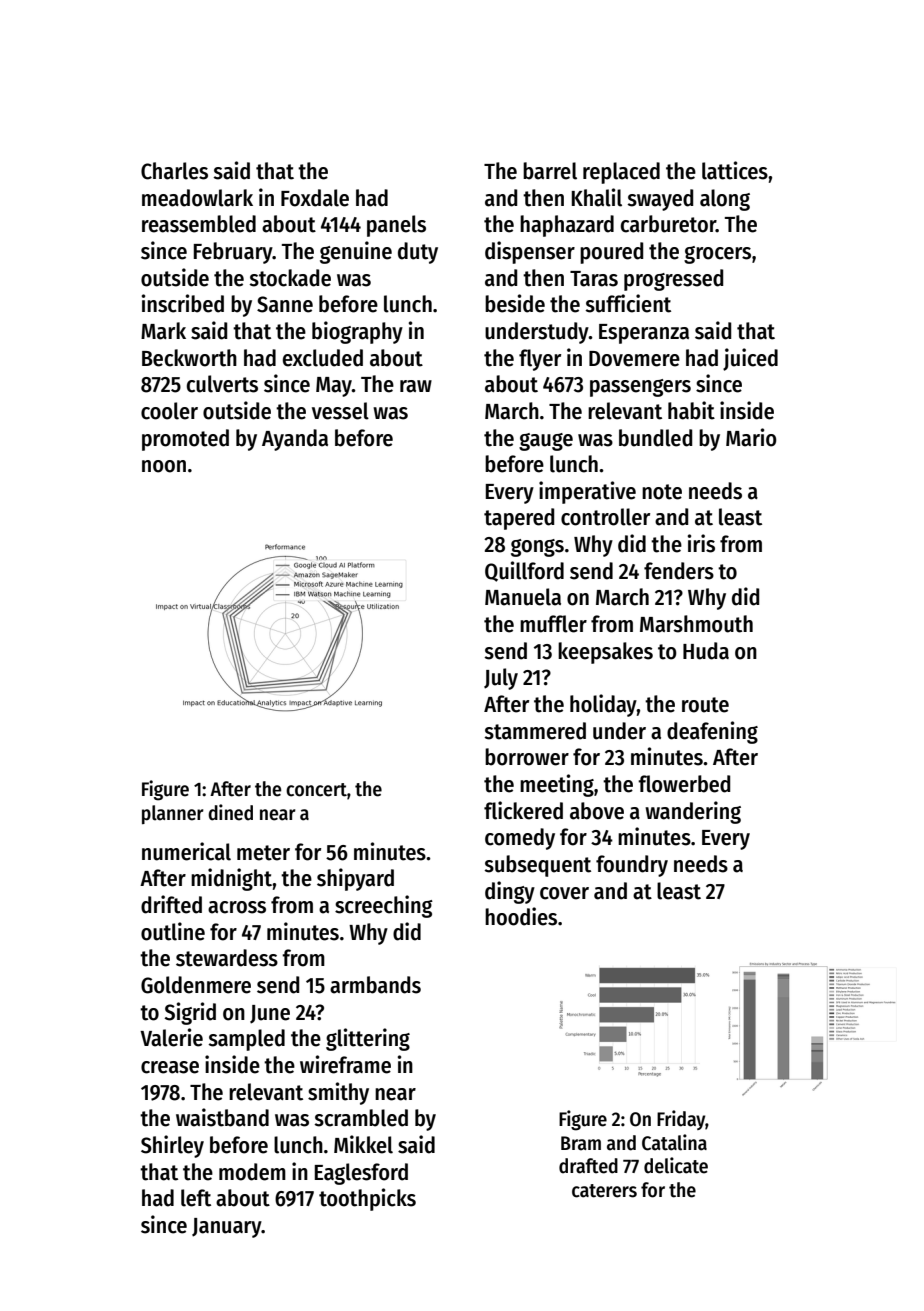 The height and width of the page is (1311, 924). Describe the element at coordinates (588, 1166) in the page. I see `drafted` at that location.
